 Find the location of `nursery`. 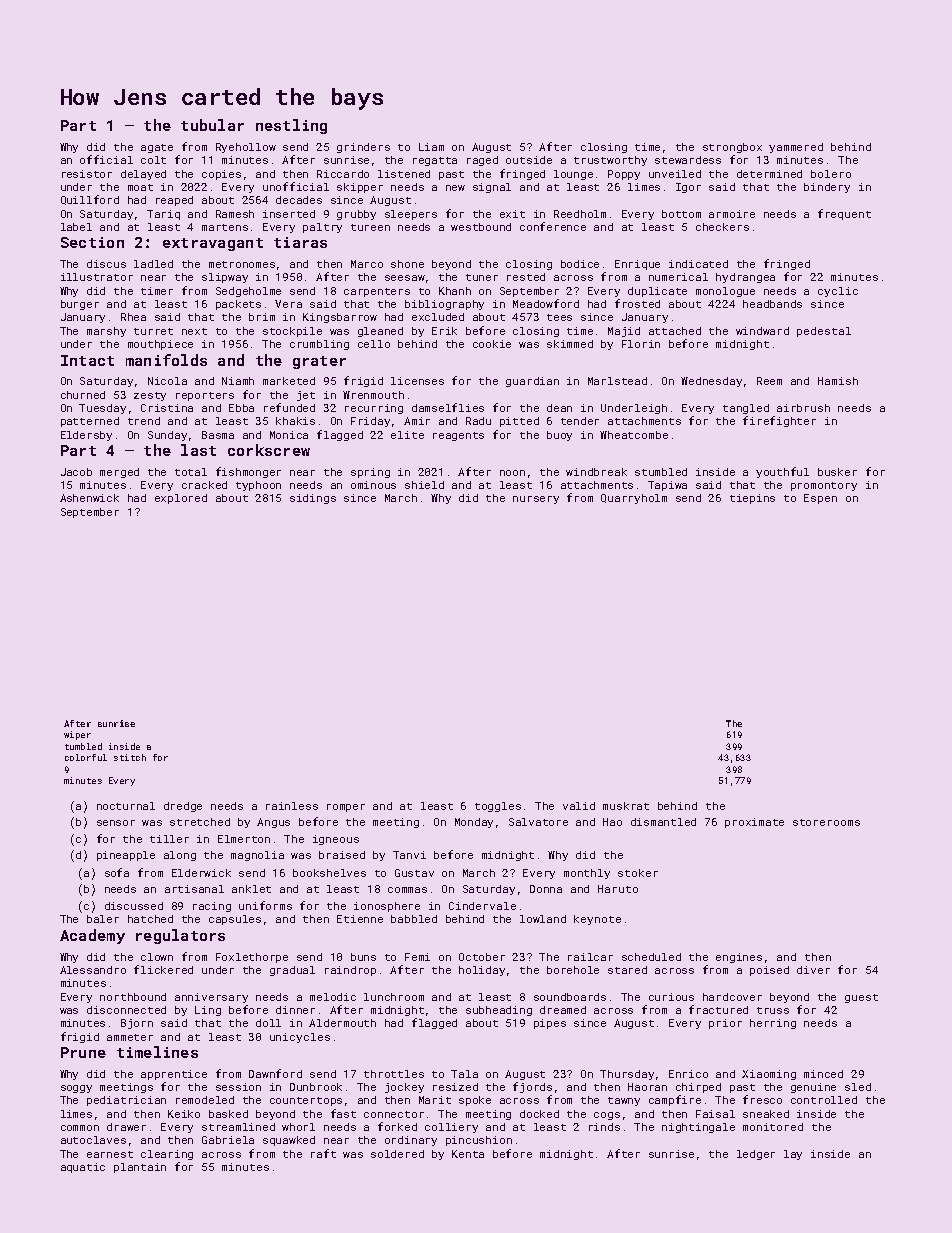

nursery is located at coordinates (536, 500).
